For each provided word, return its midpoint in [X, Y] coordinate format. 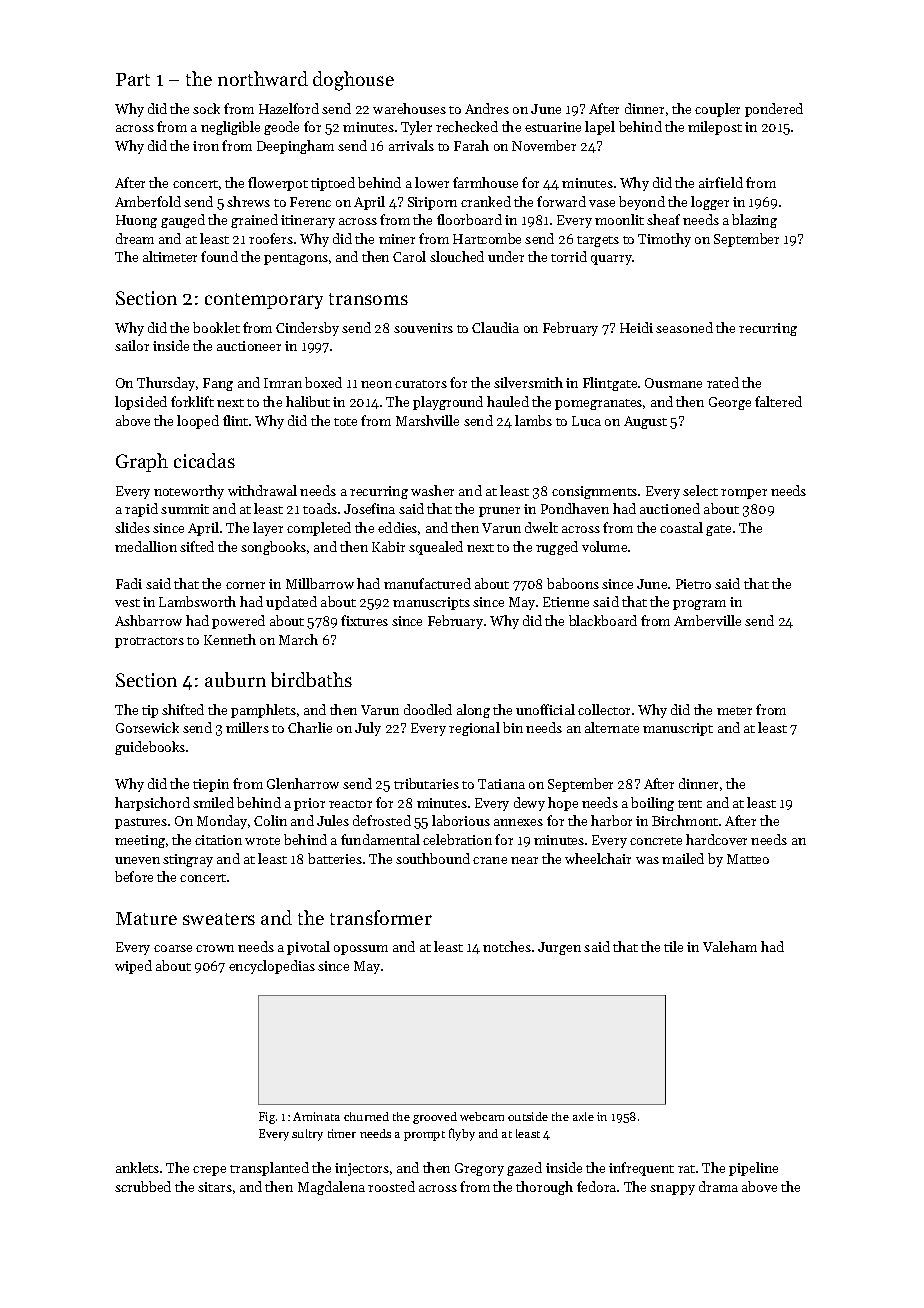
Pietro [693, 584]
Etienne [566, 602]
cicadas [204, 460]
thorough [544, 1188]
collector [604, 709]
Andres [487, 108]
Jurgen [559, 948]
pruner [499, 512]
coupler [717, 110]
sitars [215, 1187]
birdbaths [311, 679]
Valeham [730, 946]
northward [263, 78]
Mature [146, 918]
